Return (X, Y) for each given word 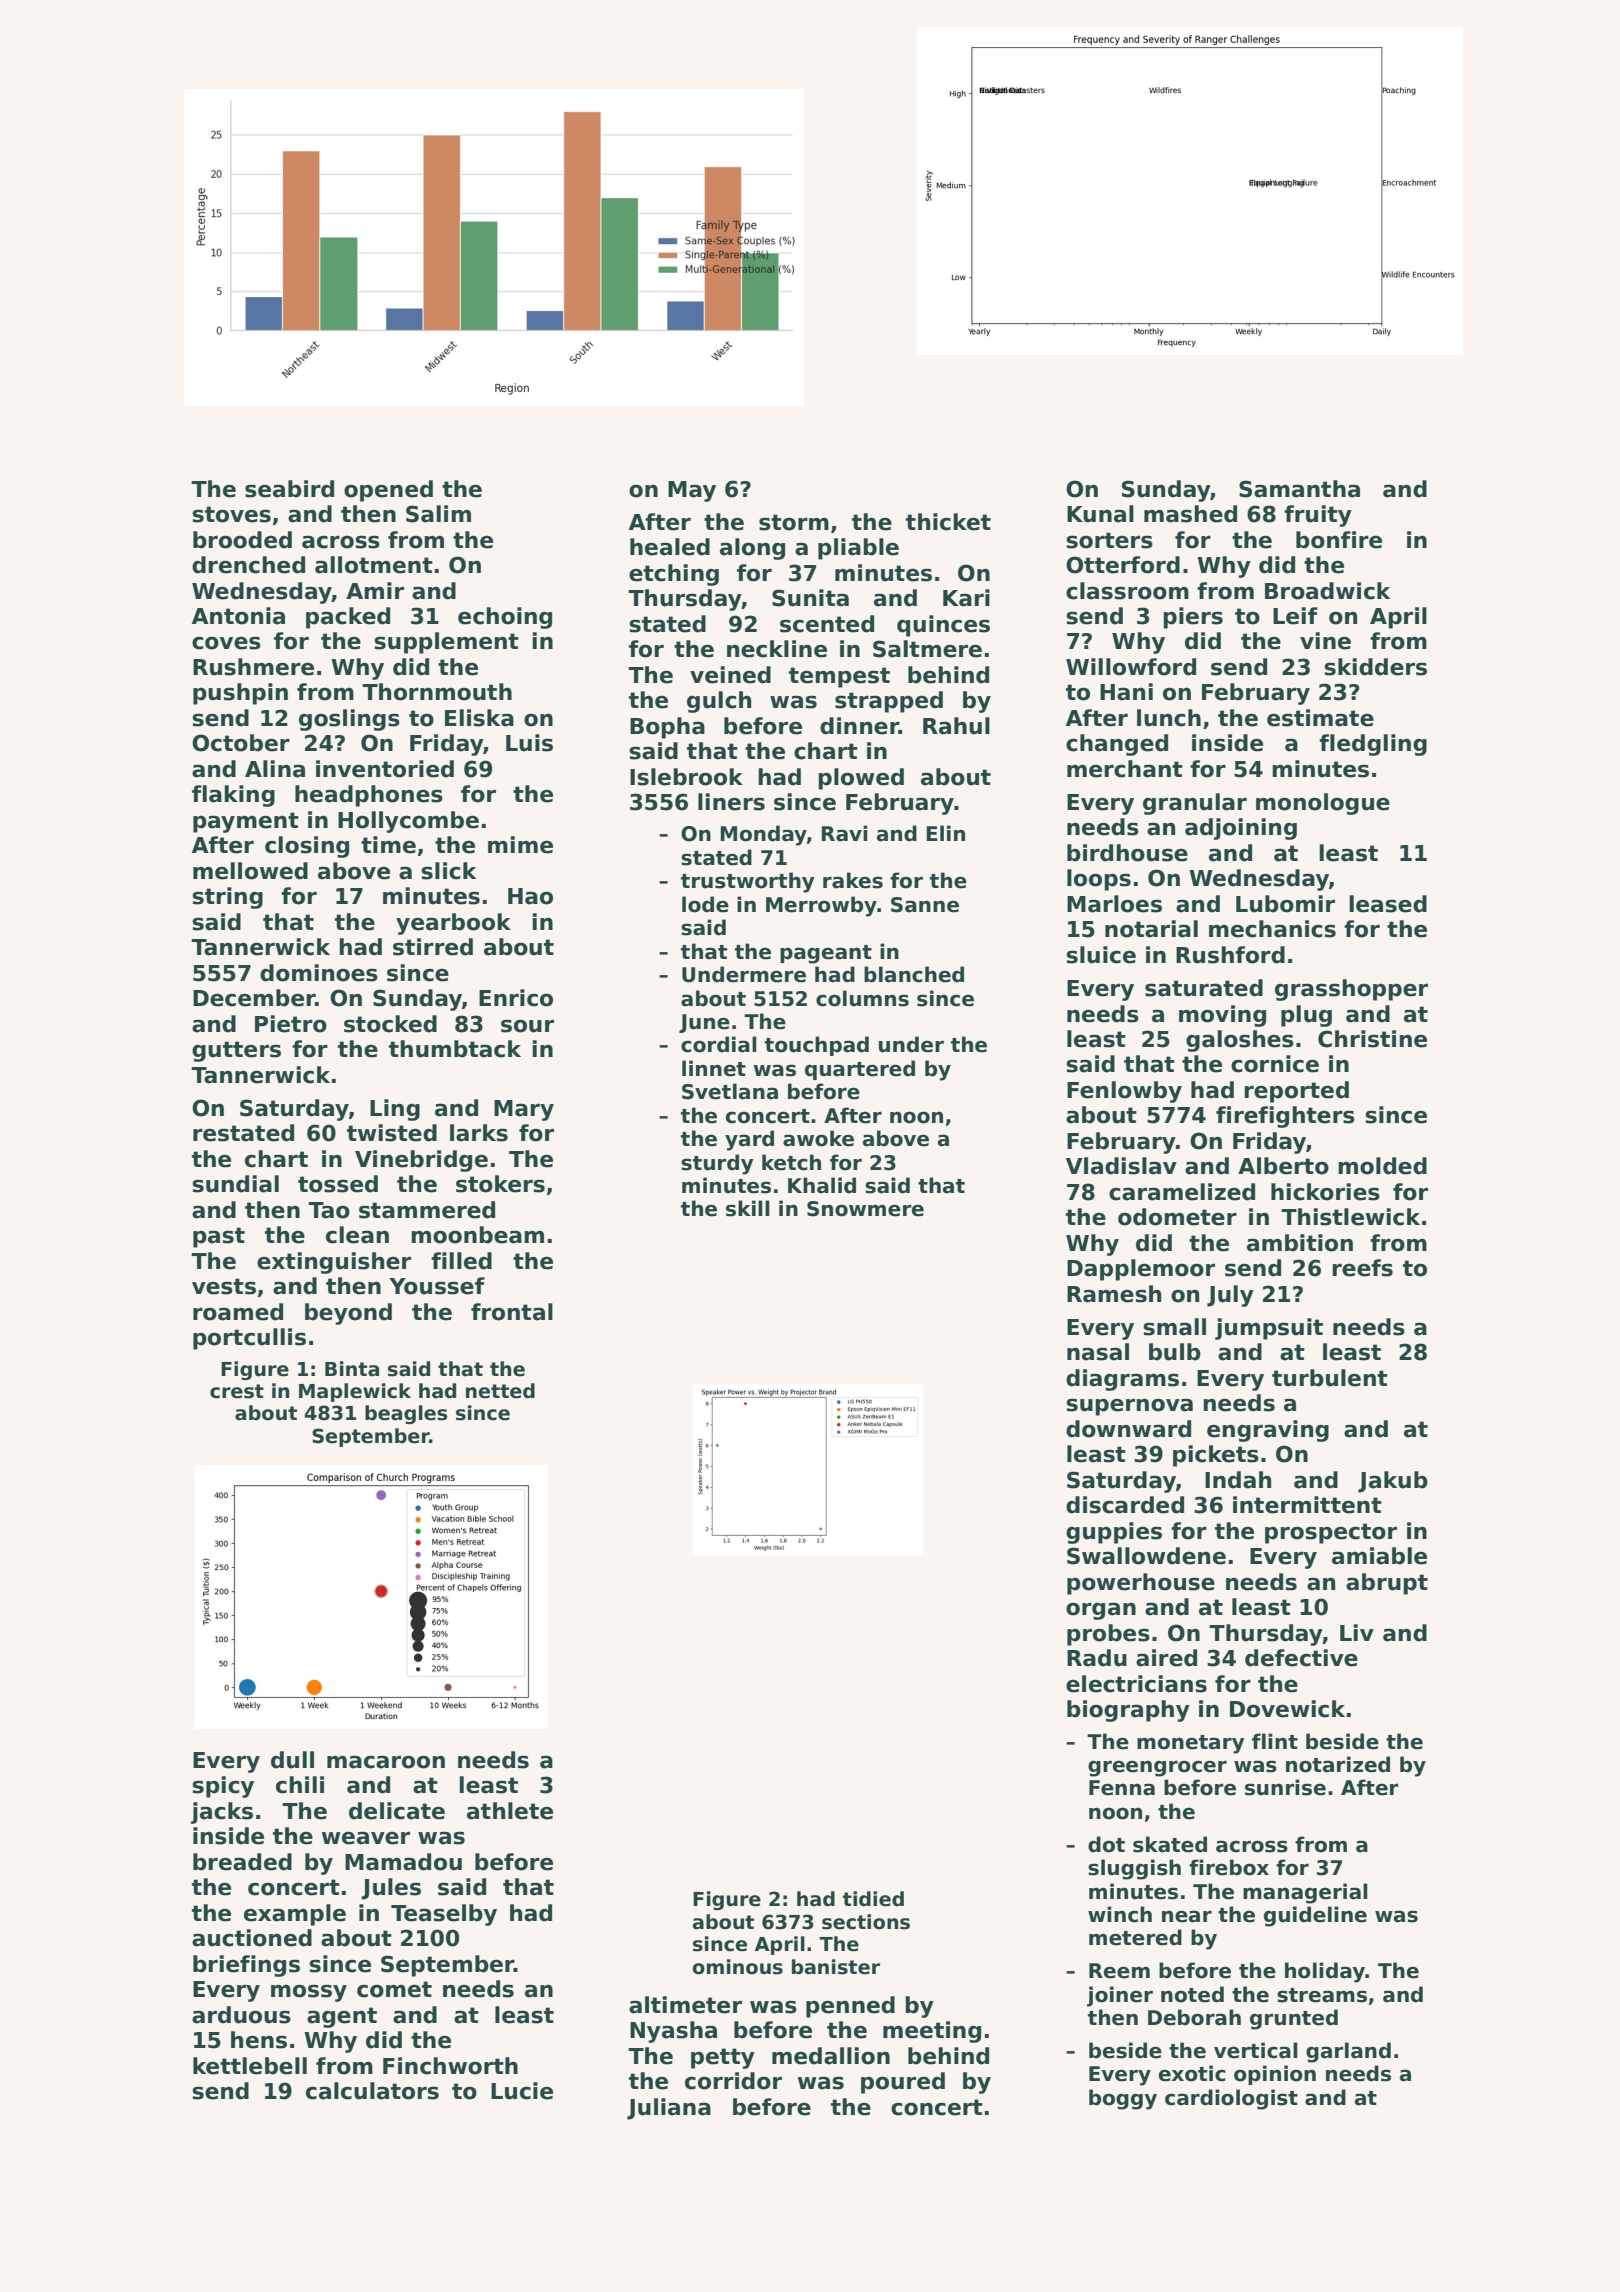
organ (1101, 1611)
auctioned (252, 1938)
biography (1128, 1711)
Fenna (1122, 1788)
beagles (406, 1414)
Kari (966, 598)
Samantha (1299, 489)
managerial (1305, 1893)
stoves (231, 514)
